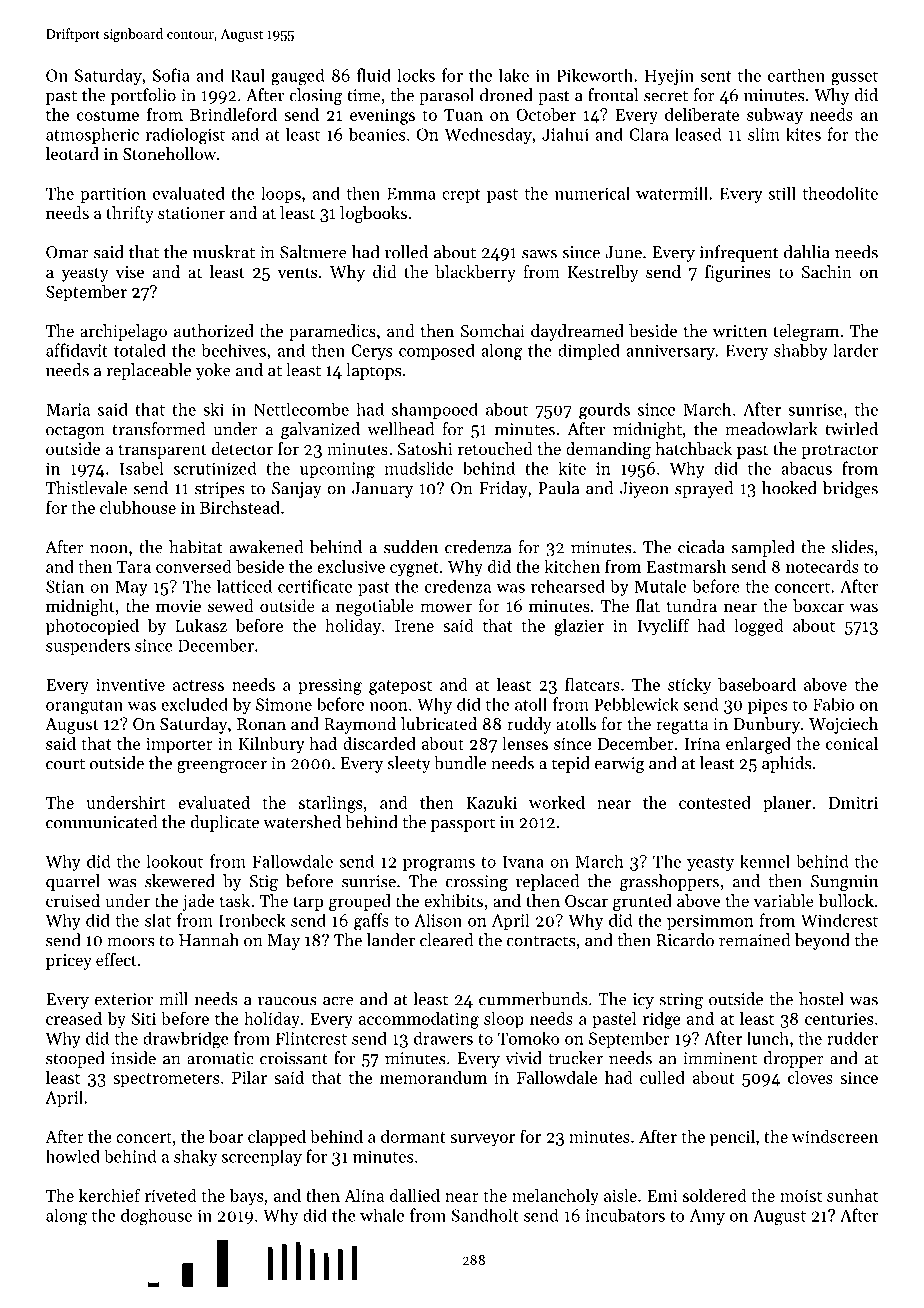 This image has height=1308, width=924. What do you see at coordinates (294, 1058) in the image?
I see `croissant` at bounding box center [294, 1058].
